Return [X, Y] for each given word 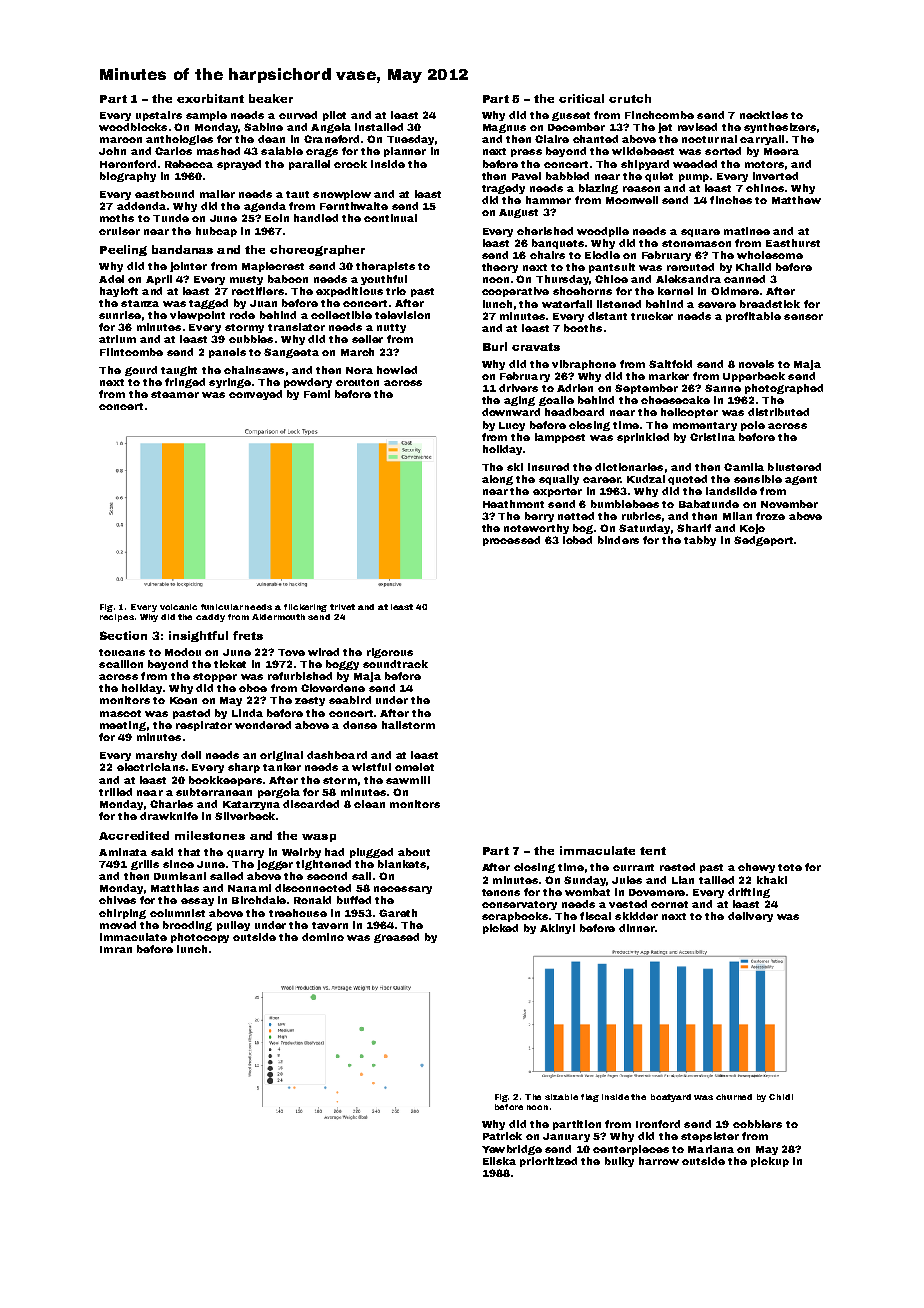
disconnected [313, 888]
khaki [772, 880]
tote [790, 867]
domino [323, 937]
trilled [115, 792]
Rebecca [189, 164]
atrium [117, 339]
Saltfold [670, 364]
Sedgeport [763, 541]
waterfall [567, 304]
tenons [501, 892]
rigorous [390, 653]
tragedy [503, 189]
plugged [371, 853]
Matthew [796, 200]
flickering [305, 608]
